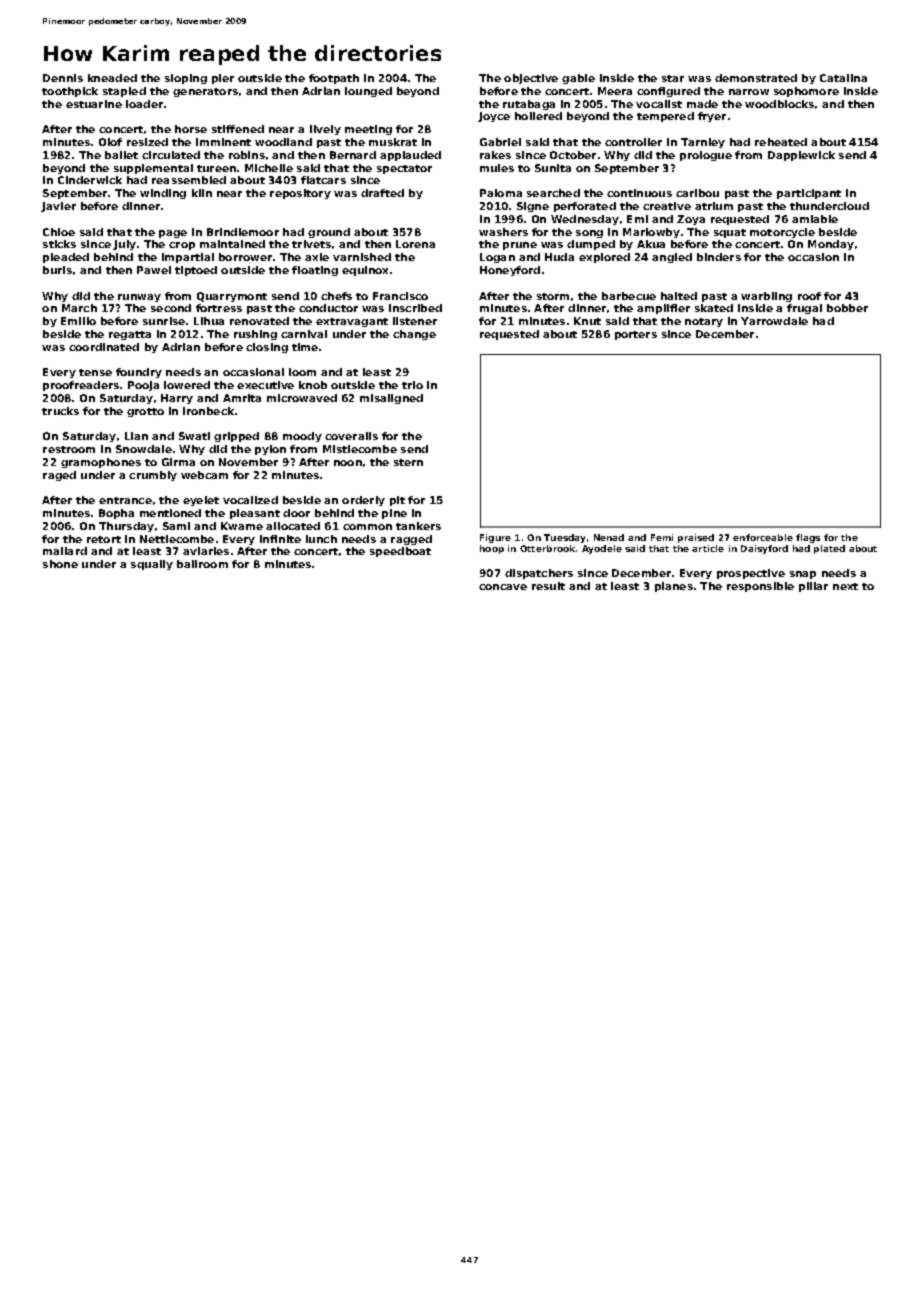 The image size is (924, 1308). Describe the element at coordinates (334, 79) in the image. I see `footpath` at that location.
